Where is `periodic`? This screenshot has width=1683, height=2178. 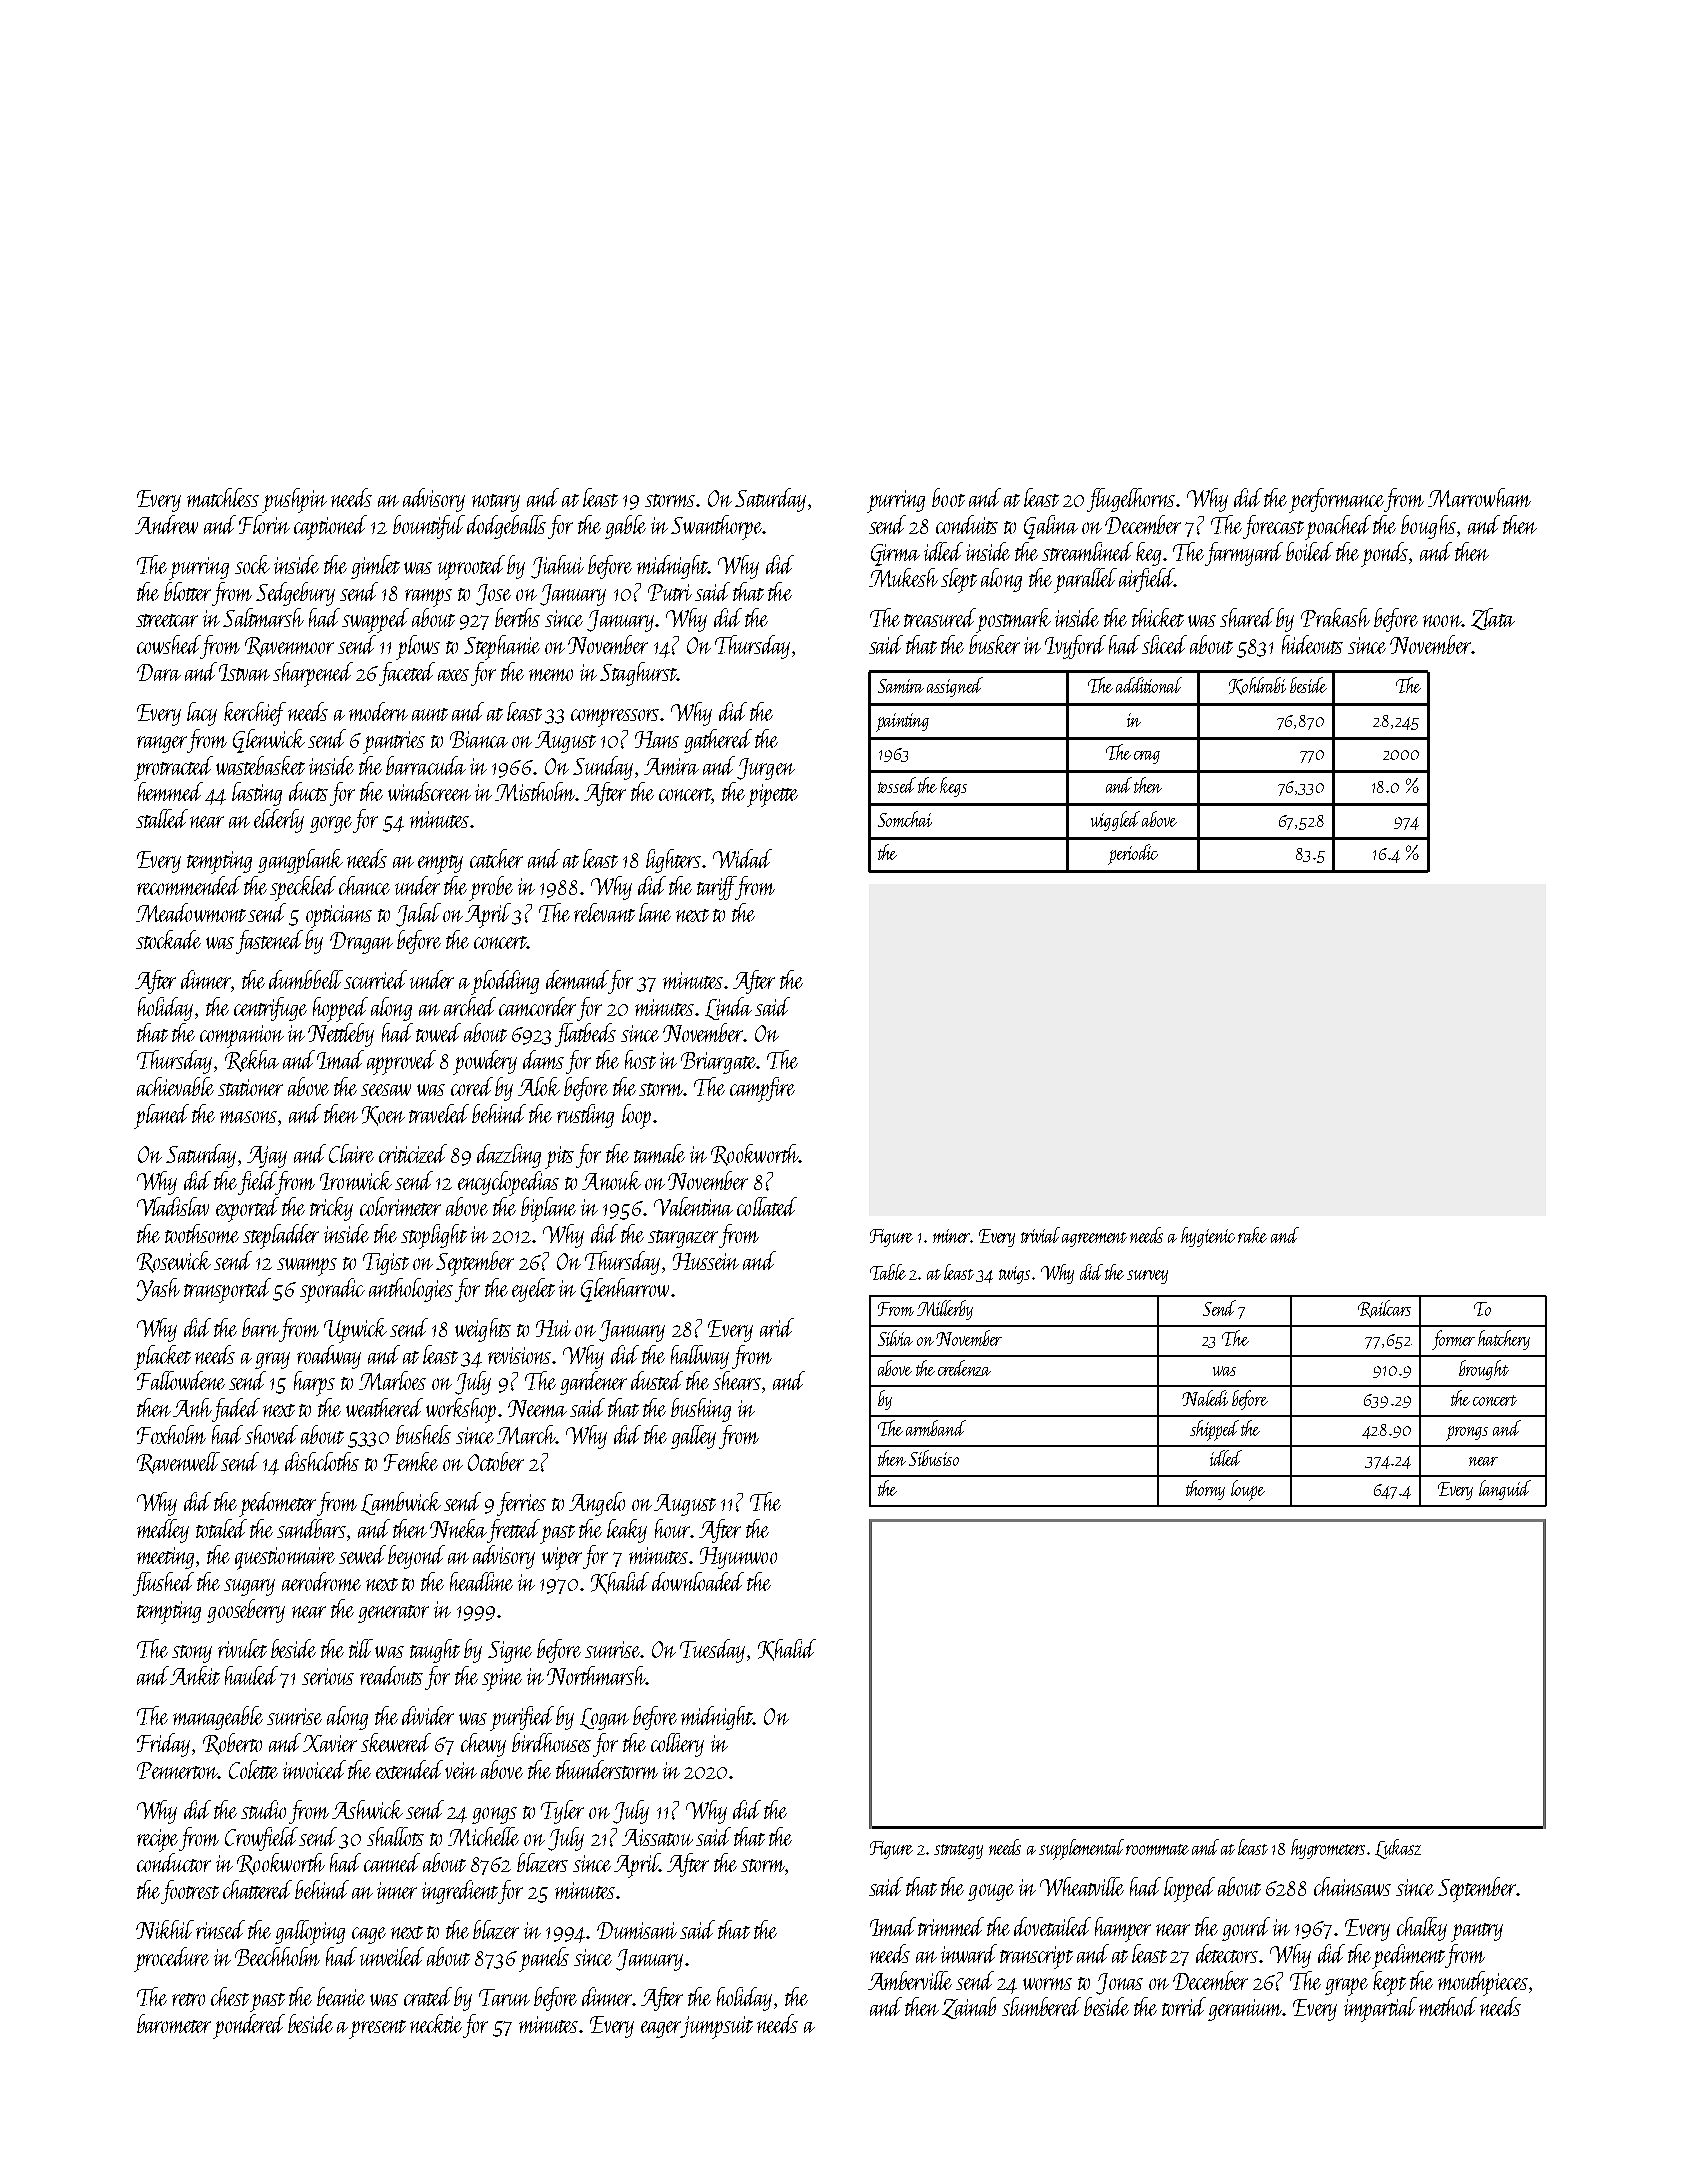 periodic is located at coordinates (1133, 854).
